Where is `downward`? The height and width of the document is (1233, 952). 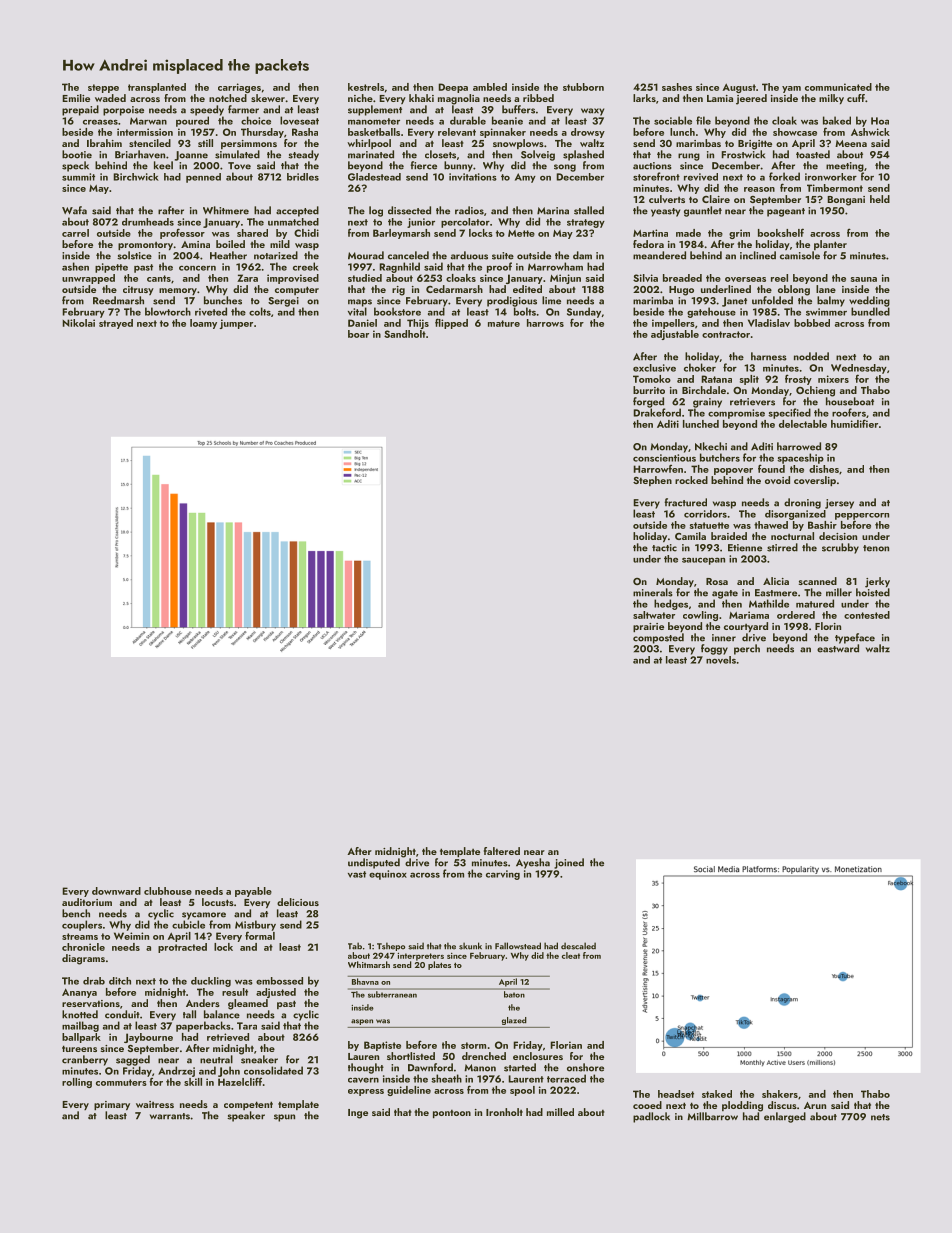
downward is located at coordinates (116, 891).
